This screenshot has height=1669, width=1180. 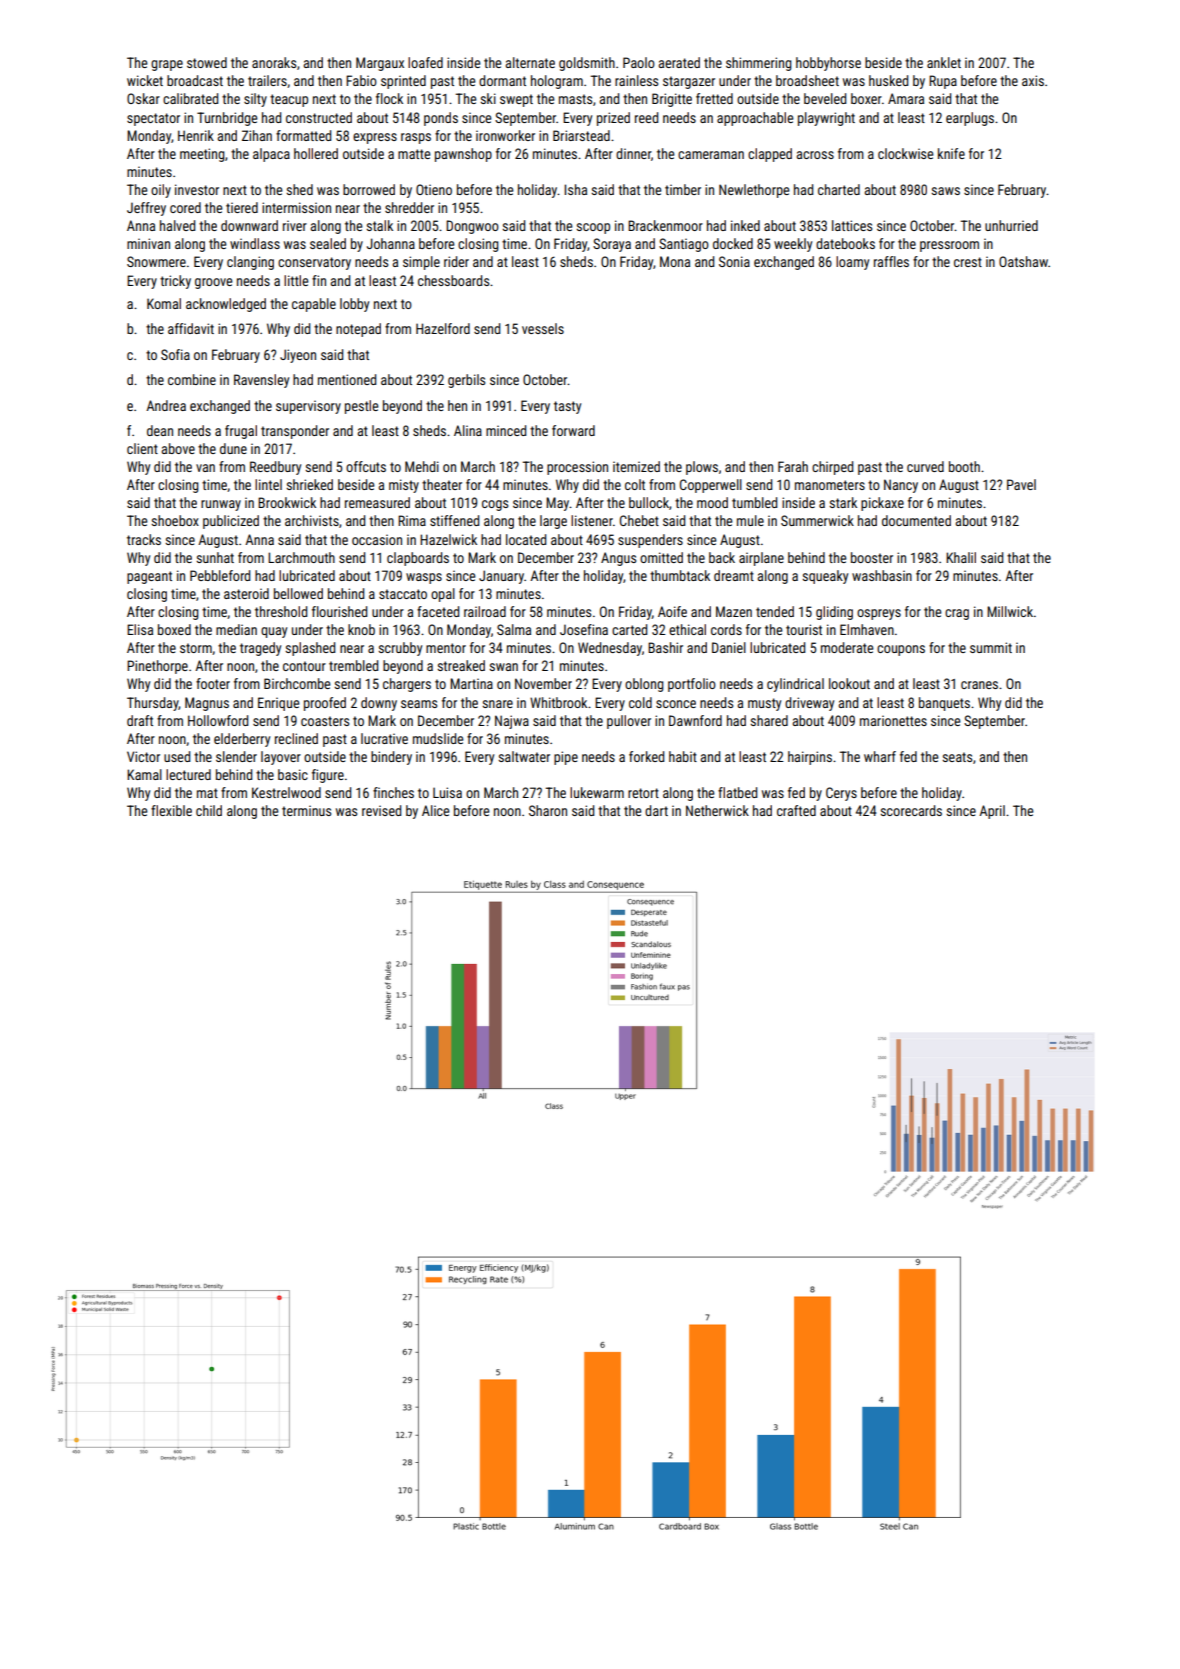 I want to click on wicket, so click(x=145, y=80).
